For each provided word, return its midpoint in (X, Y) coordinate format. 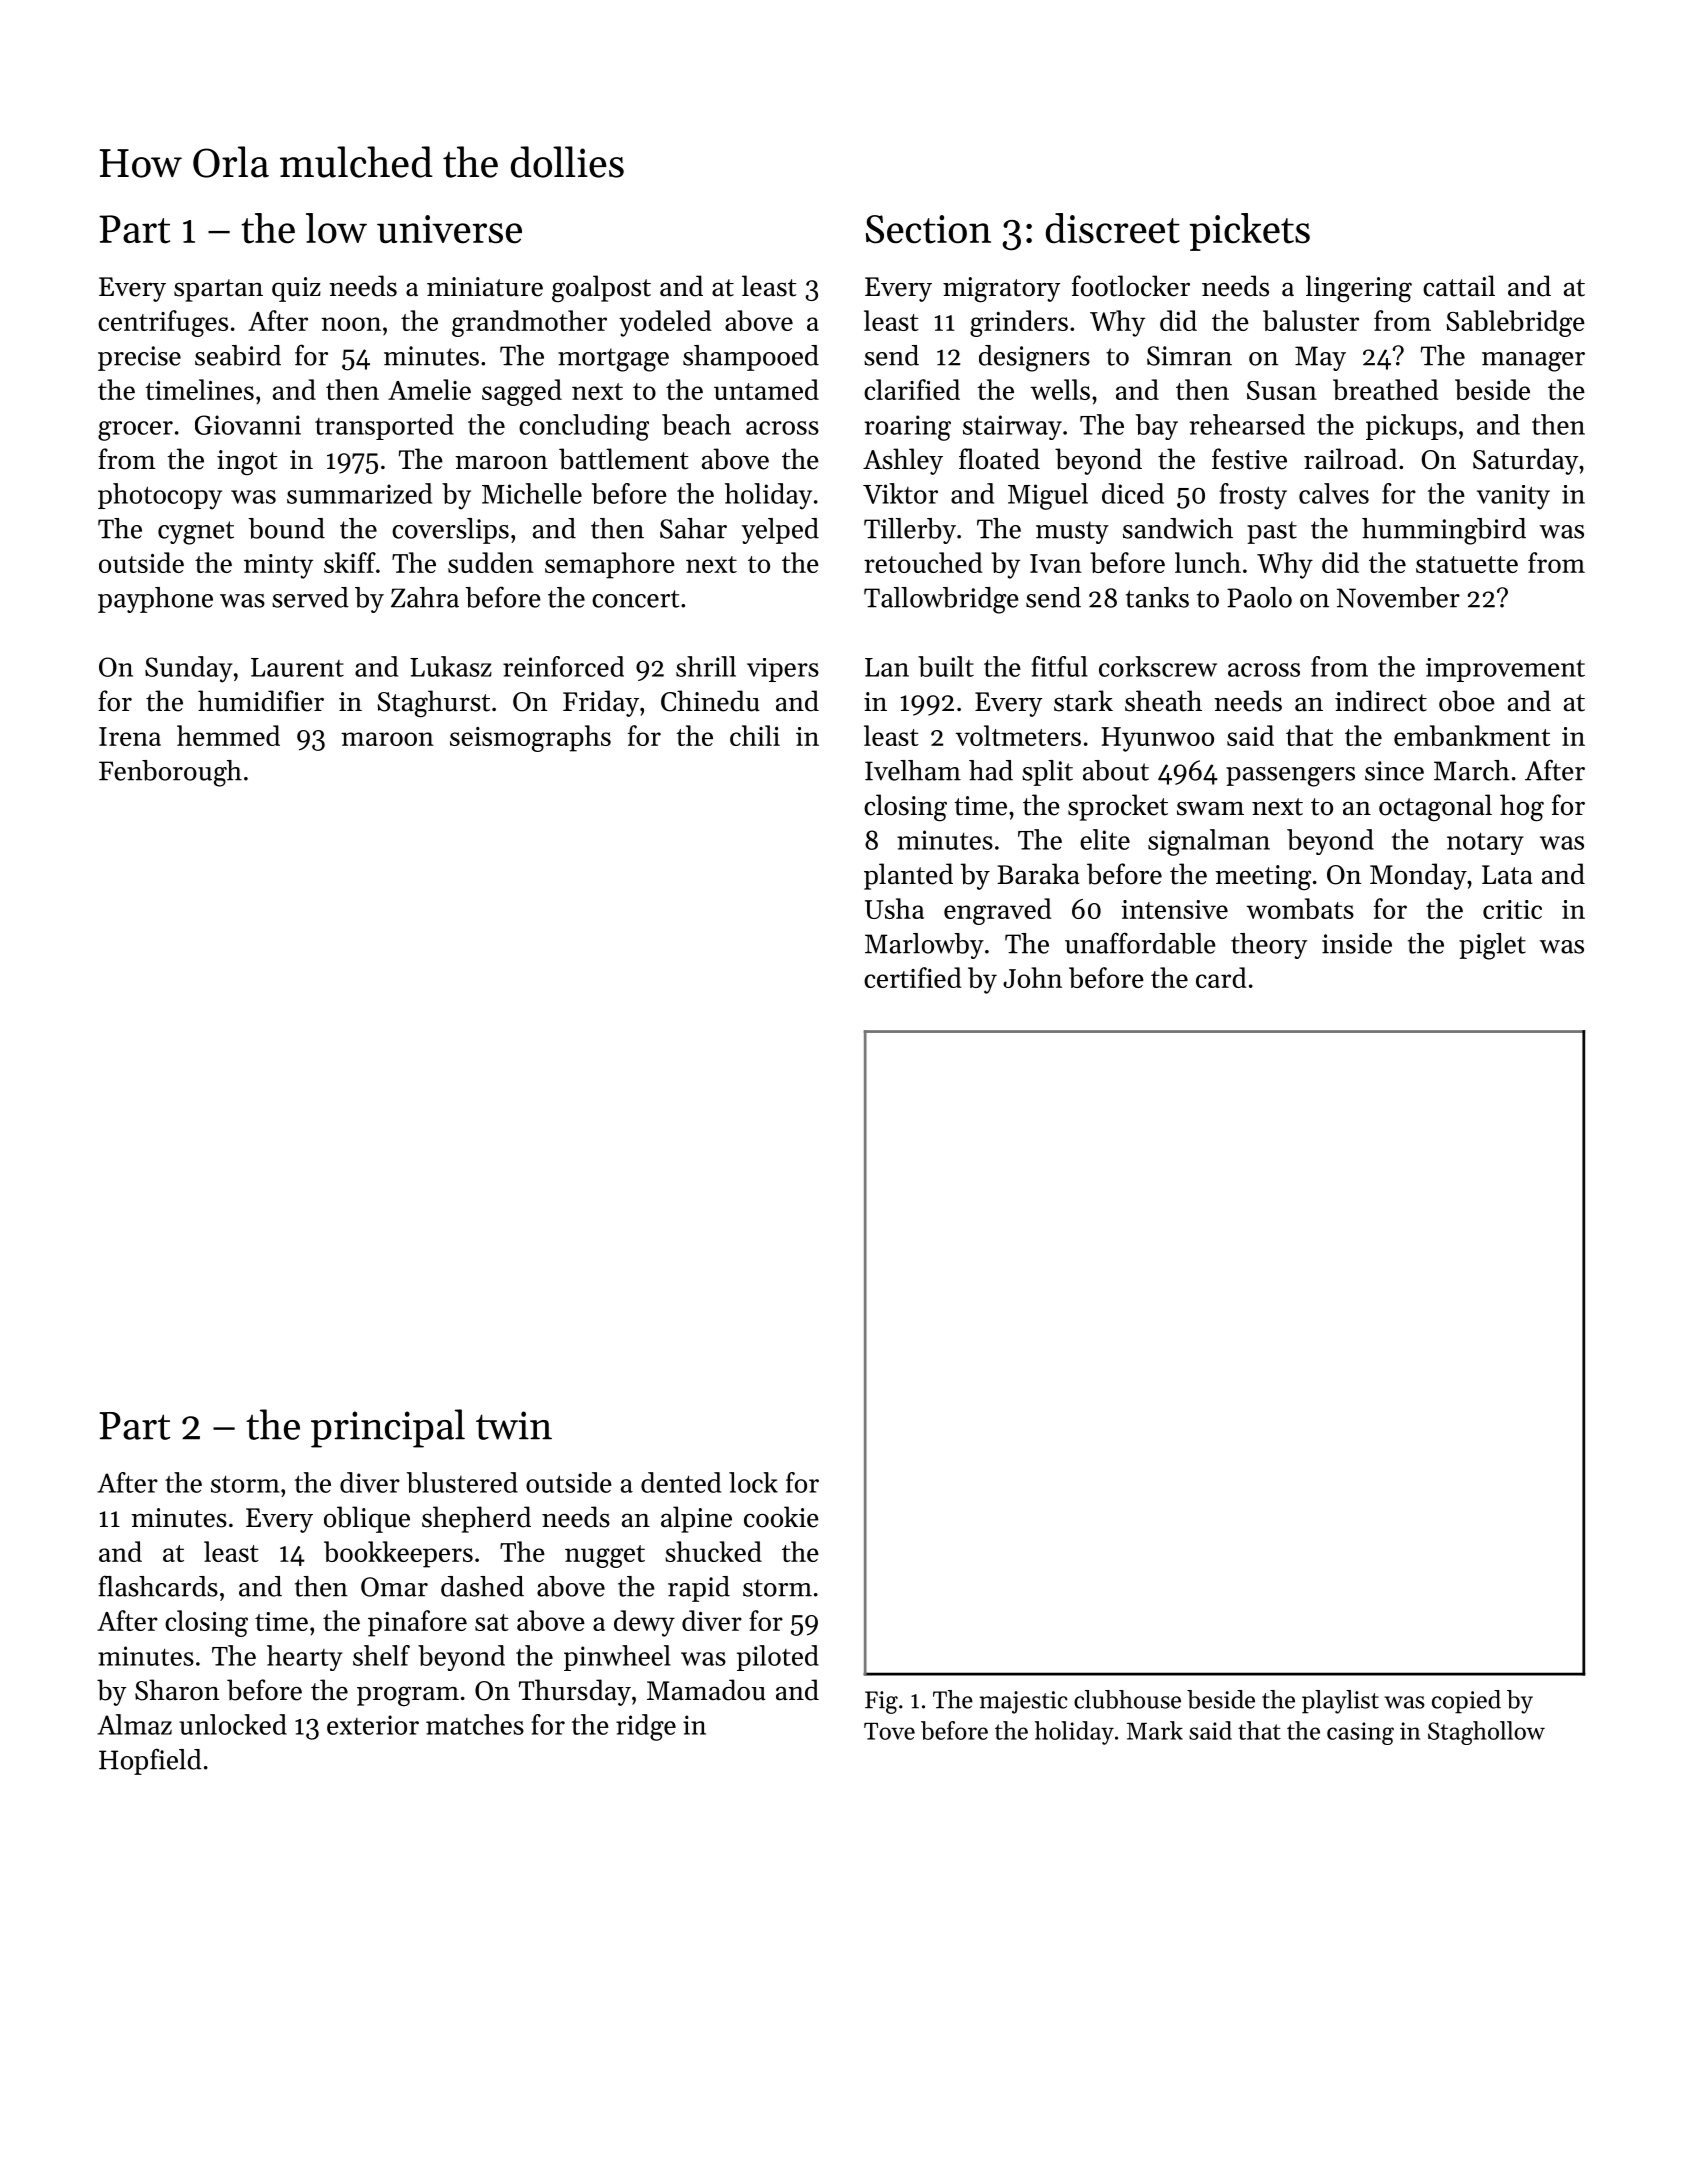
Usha (894, 908)
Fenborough (170, 773)
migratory (1001, 290)
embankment (1472, 735)
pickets (1250, 232)
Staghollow (1486, 1733)
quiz (296, 289)
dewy (644, 1623)
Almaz (134, 1724)
